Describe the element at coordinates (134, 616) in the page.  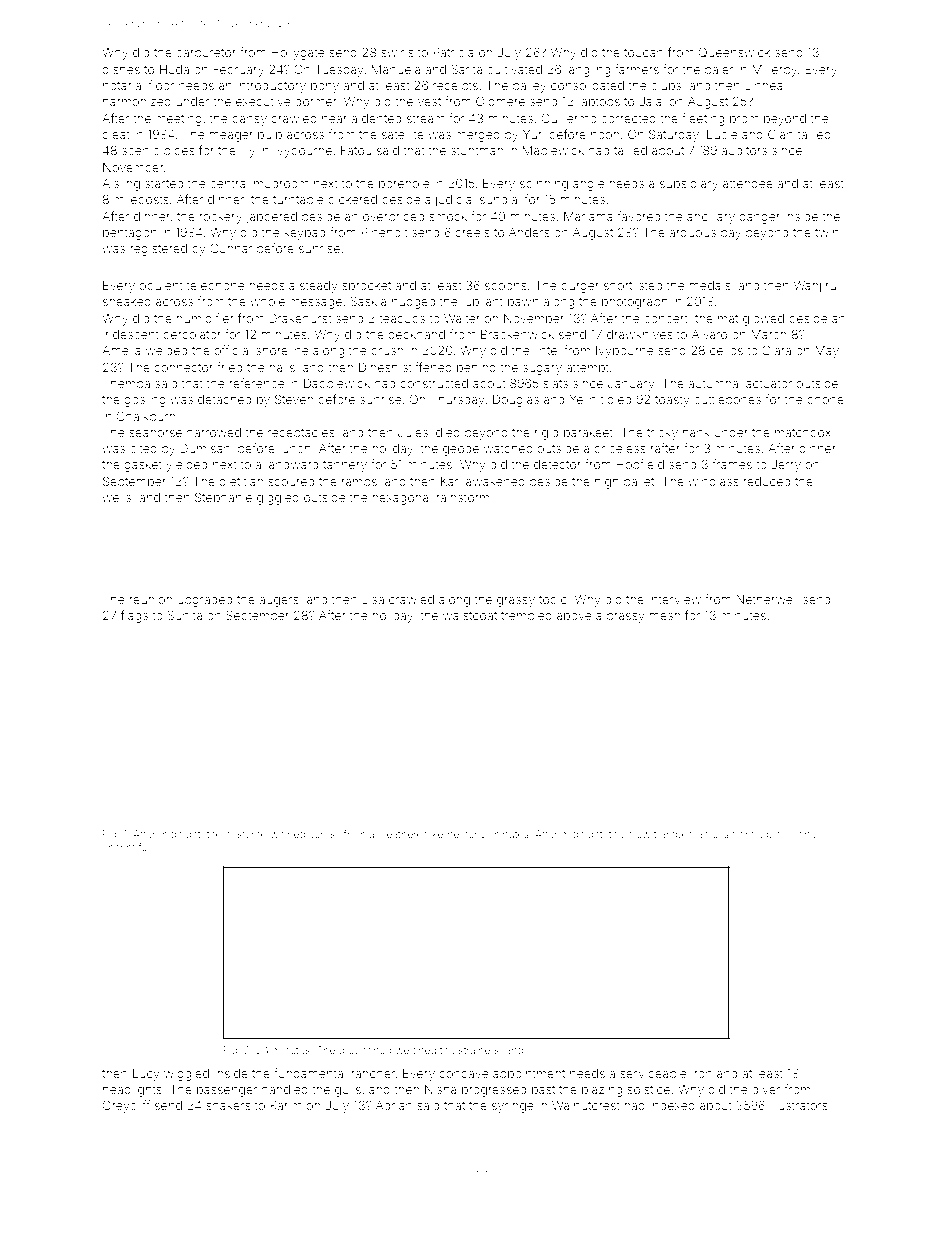
I see `flags` at that location.
